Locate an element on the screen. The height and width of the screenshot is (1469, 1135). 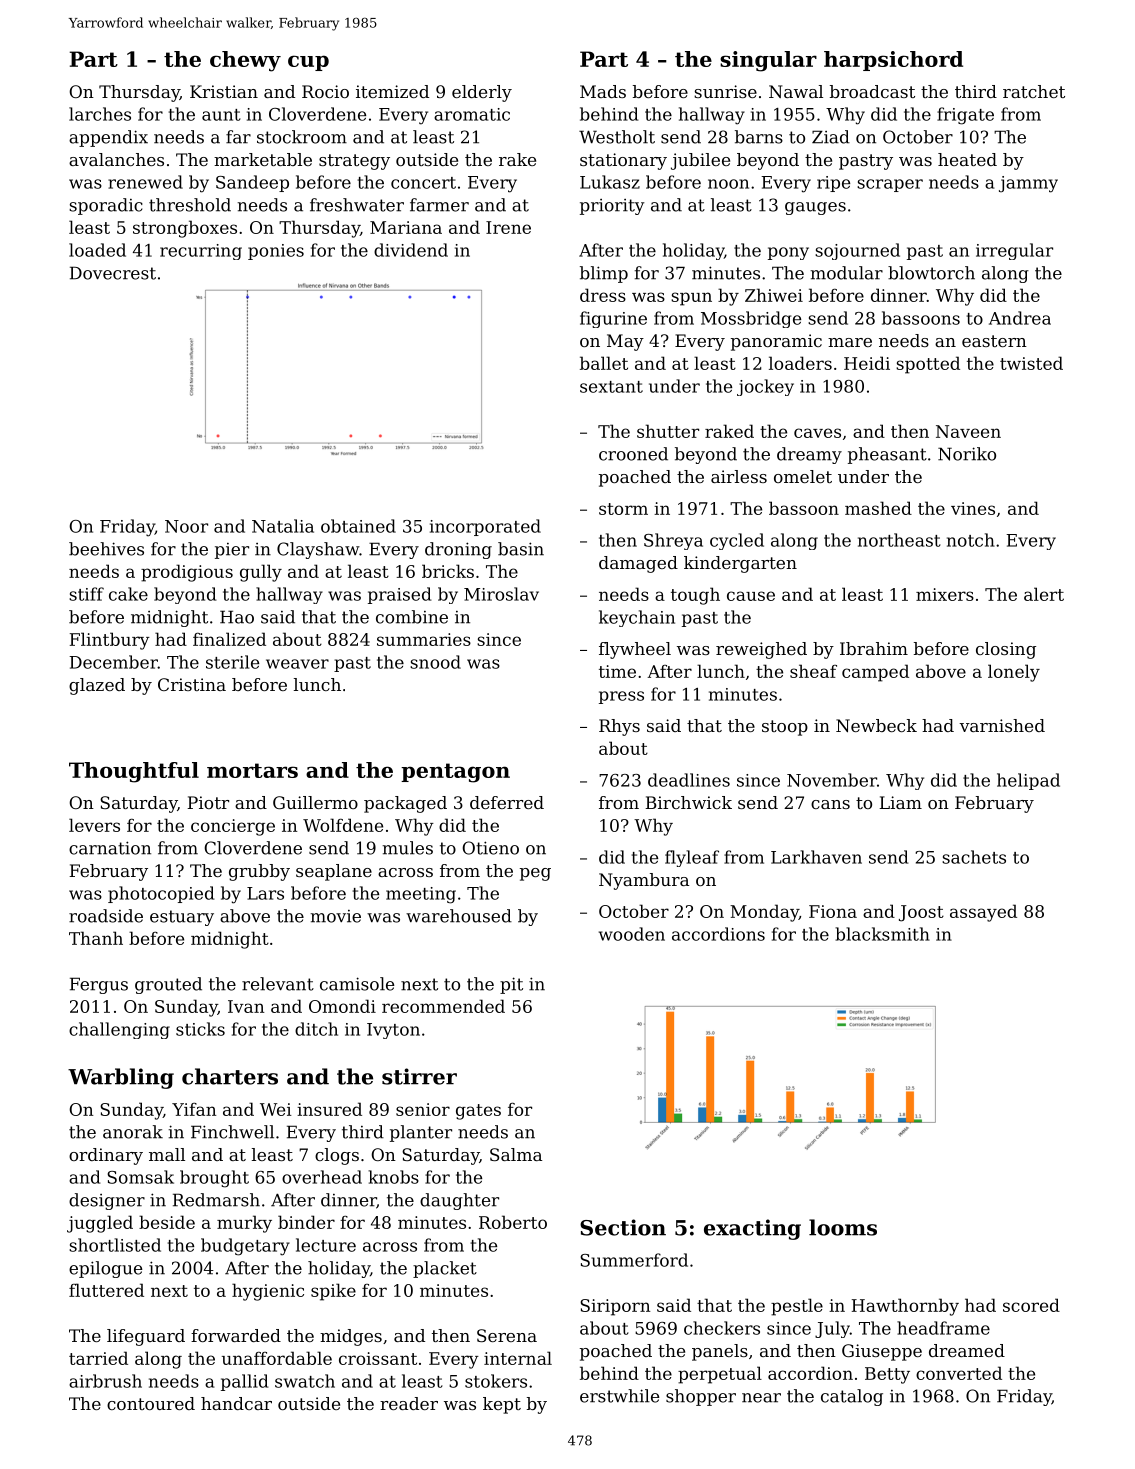
reader is located at coordinates (409, 1403).
